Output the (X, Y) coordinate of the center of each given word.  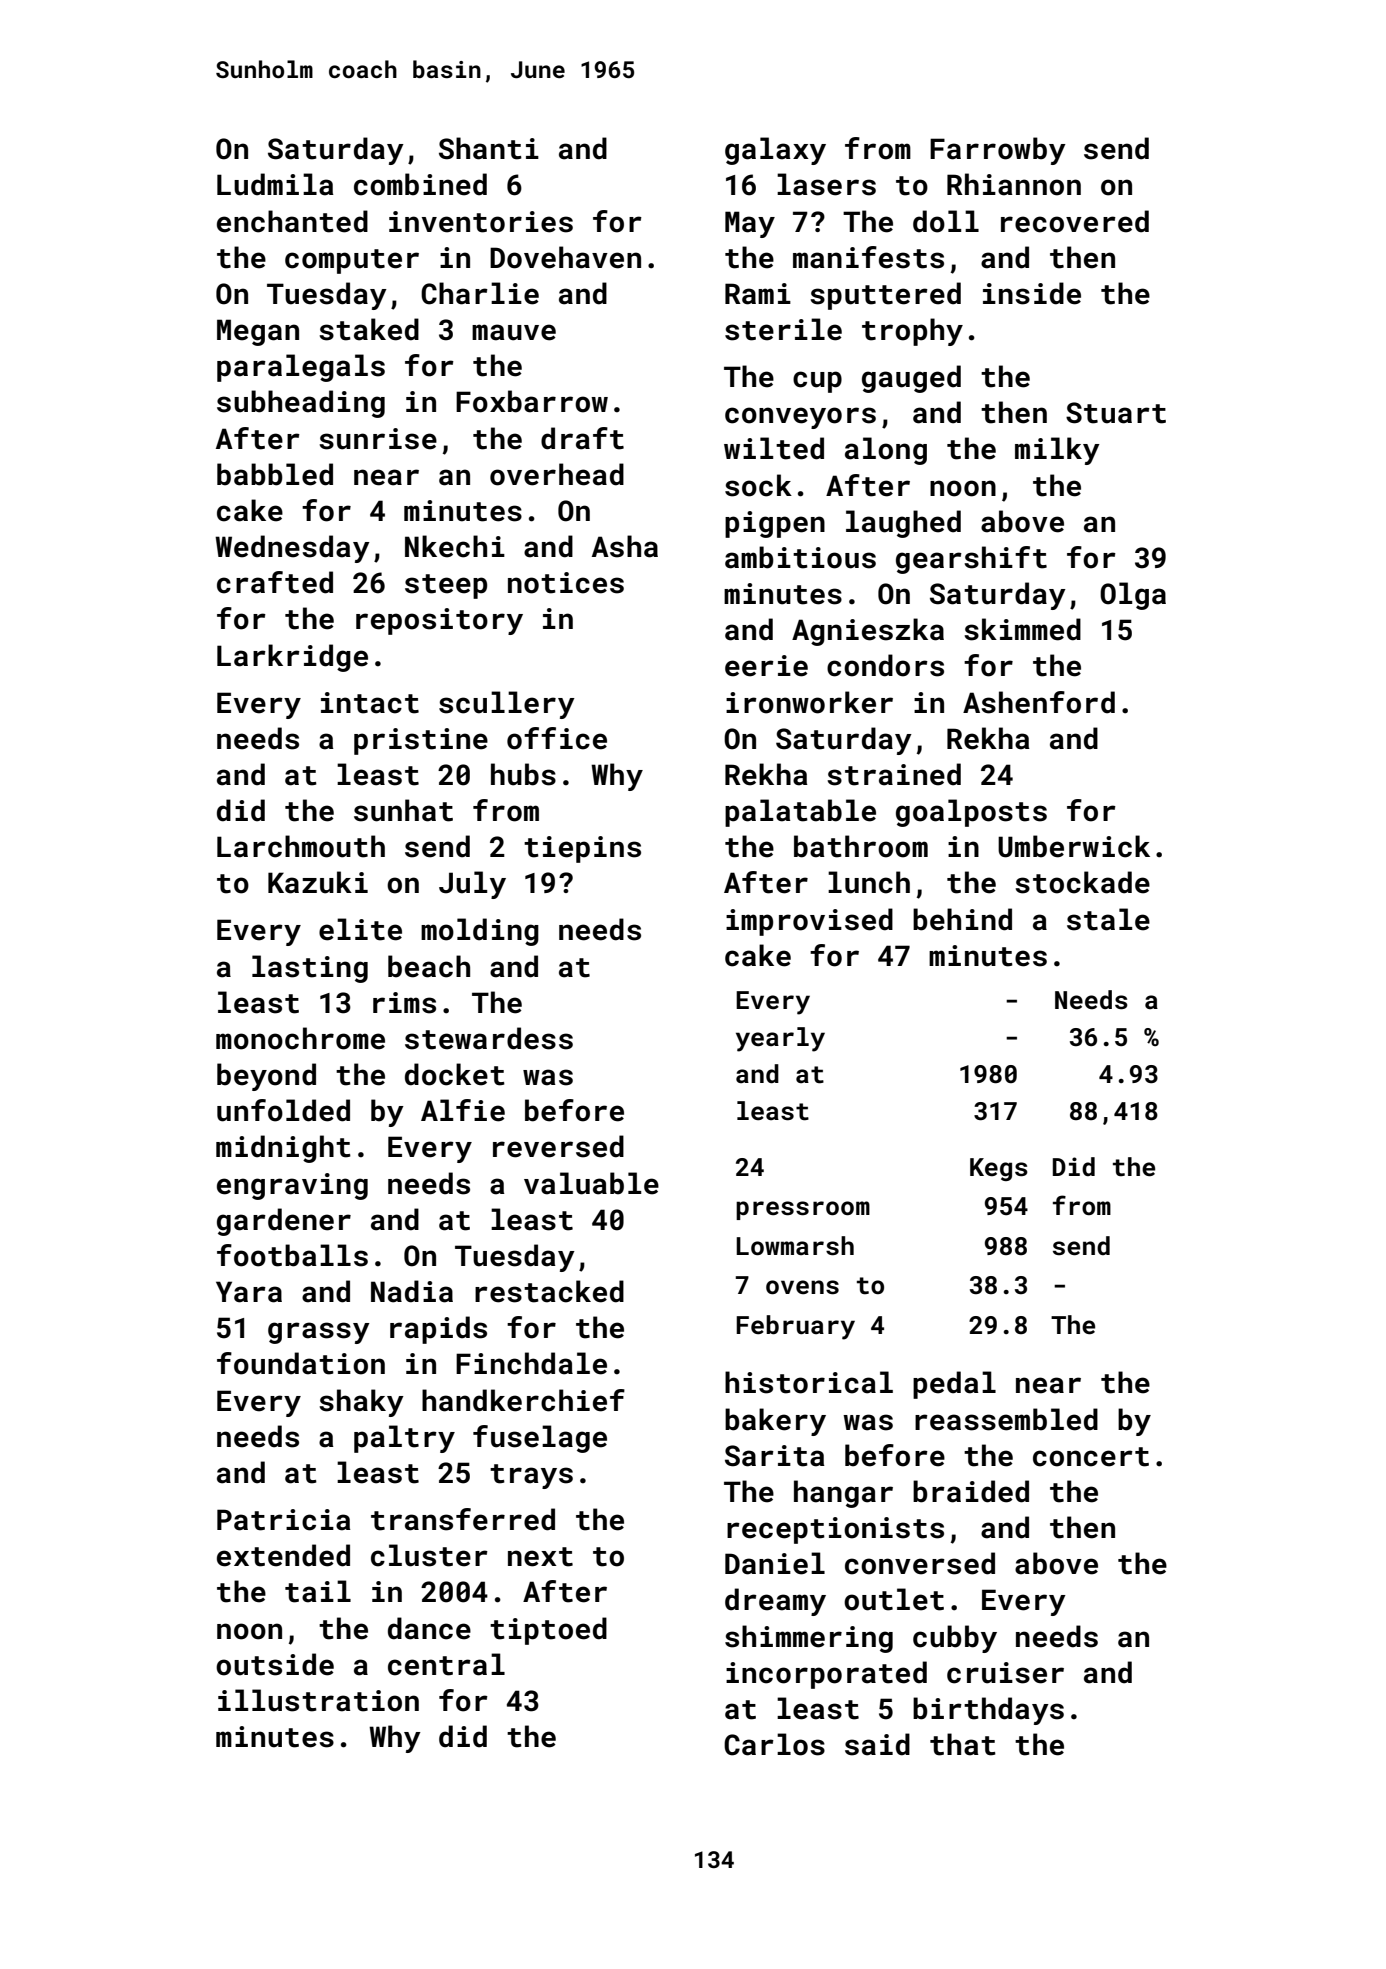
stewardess (489, 1038)
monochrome (300, 1038)
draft (582, 438)
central (446, 1664)
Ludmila (275, 184)
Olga (1133, 596)
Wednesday (292, 549)
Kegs (999, 1169)
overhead (557, 474)
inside (1032, 293)
